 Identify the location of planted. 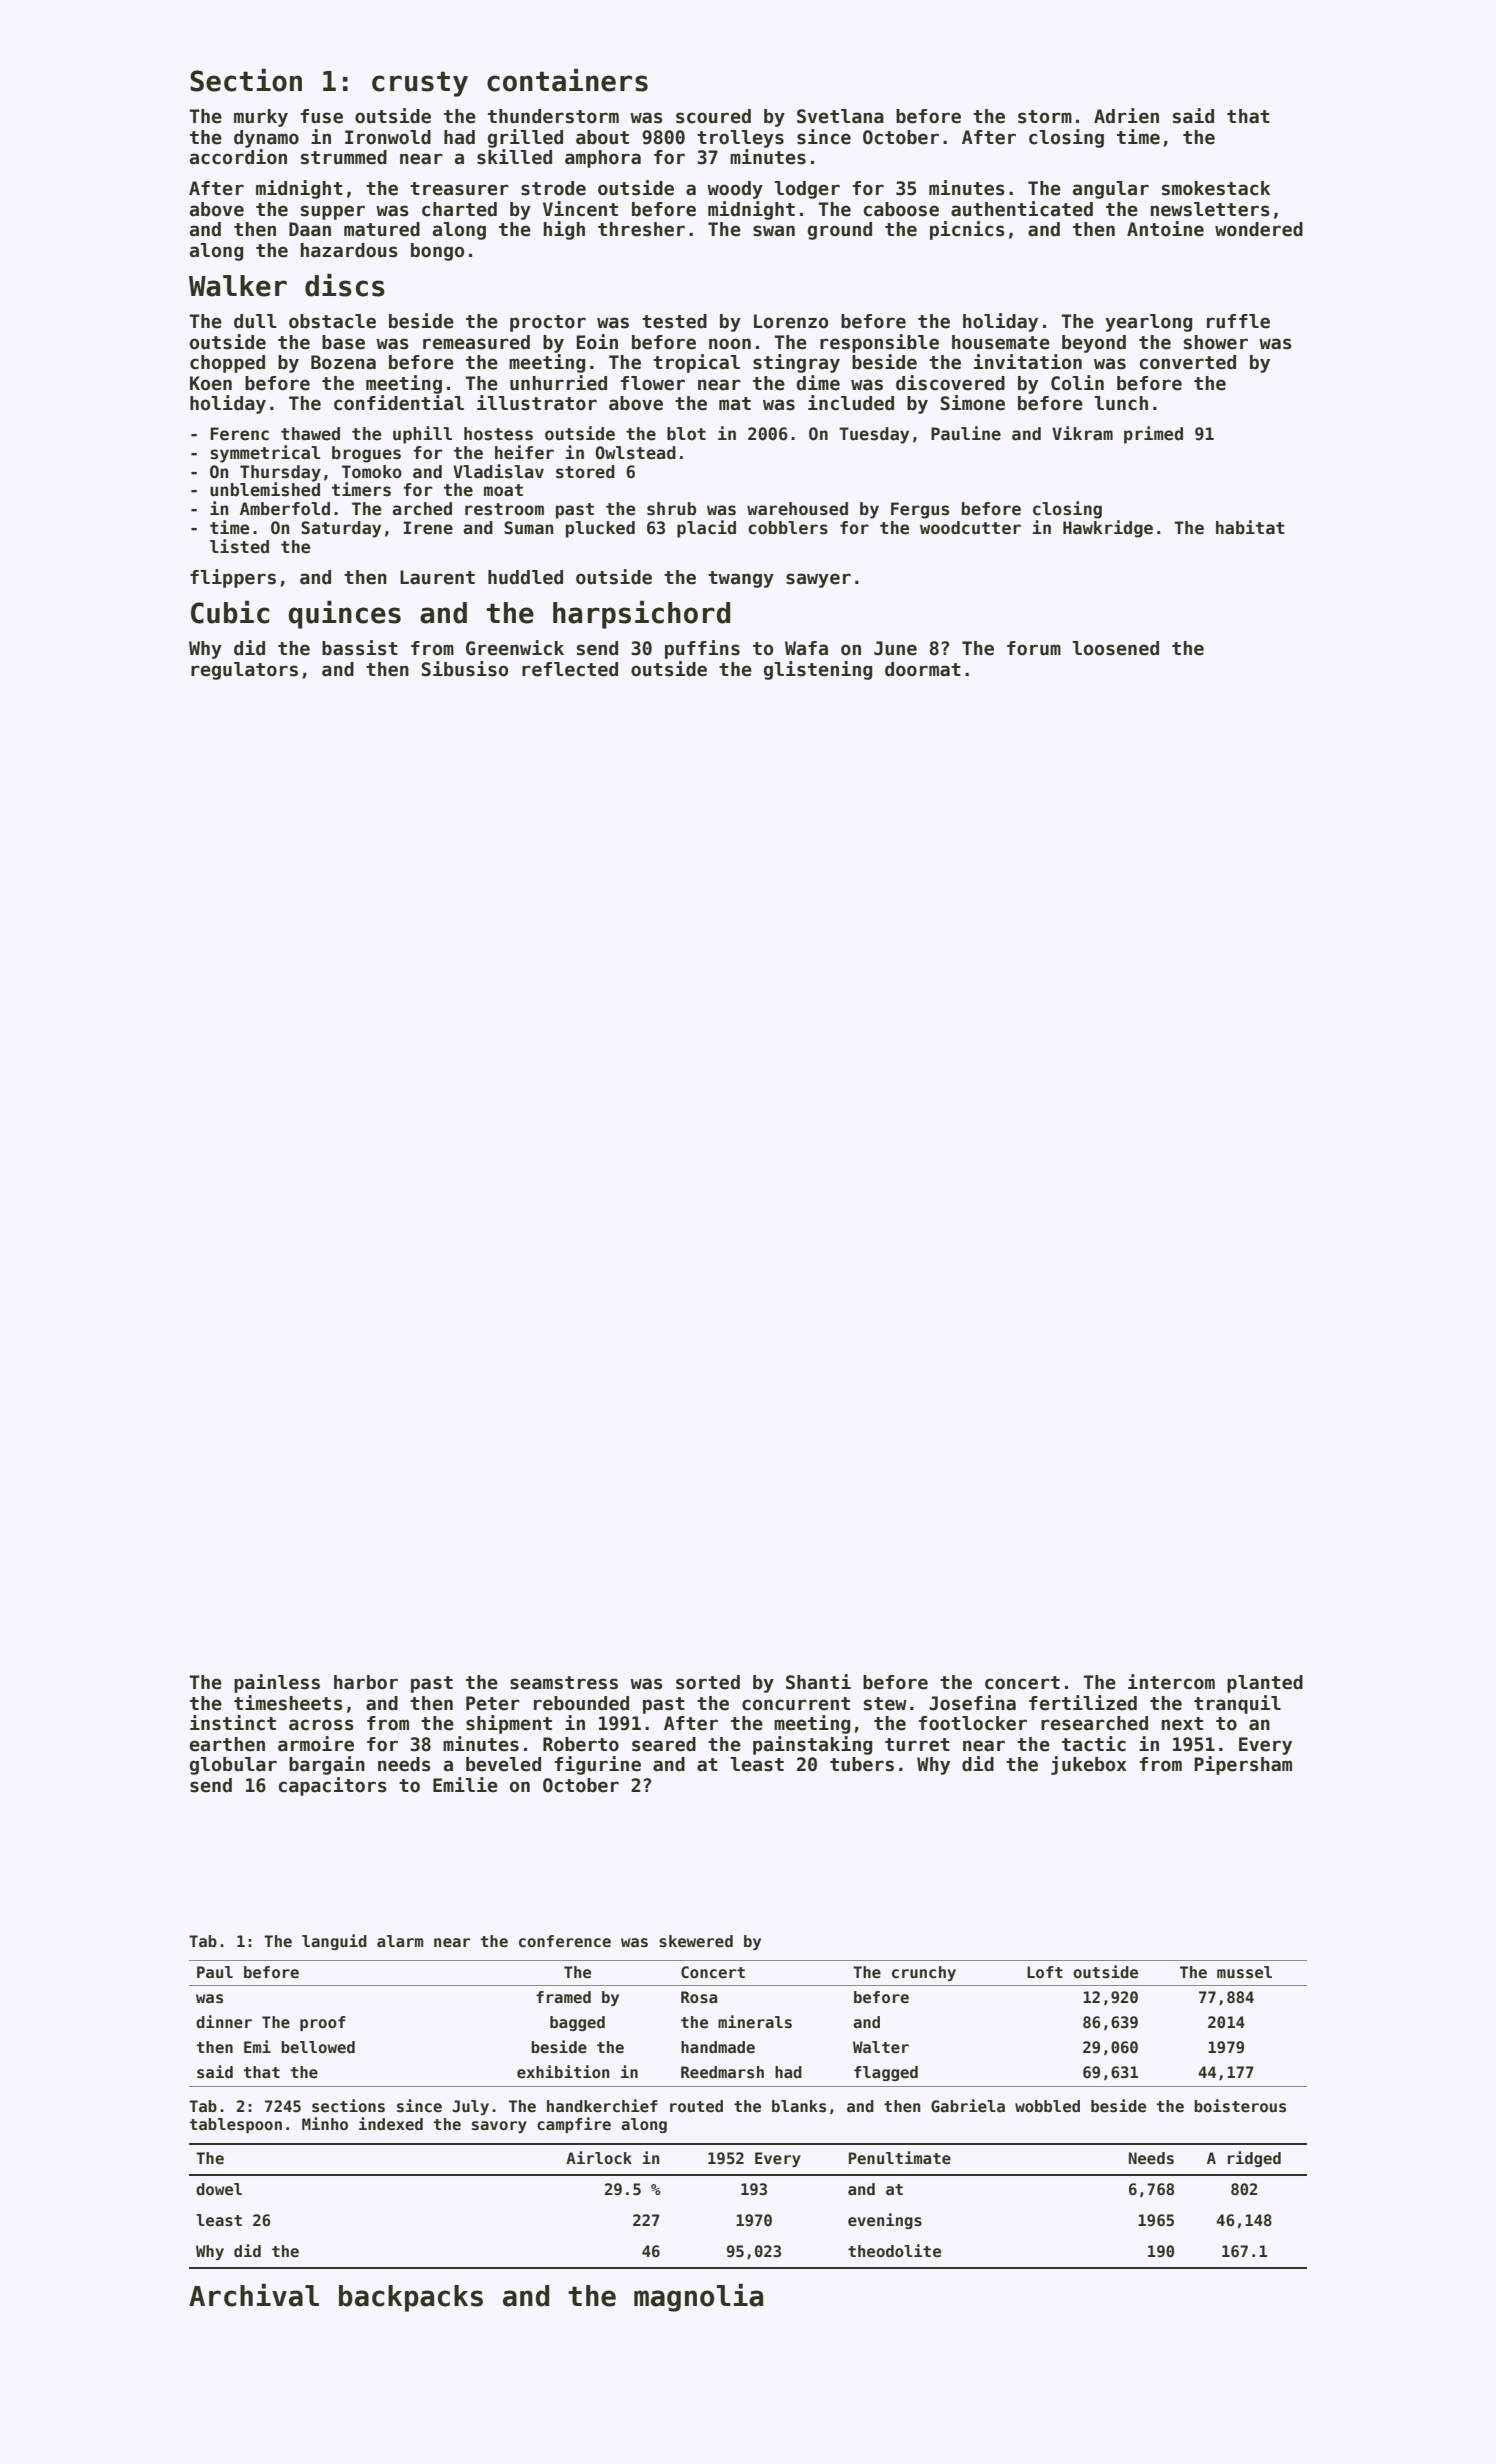
(1265, 1684).
